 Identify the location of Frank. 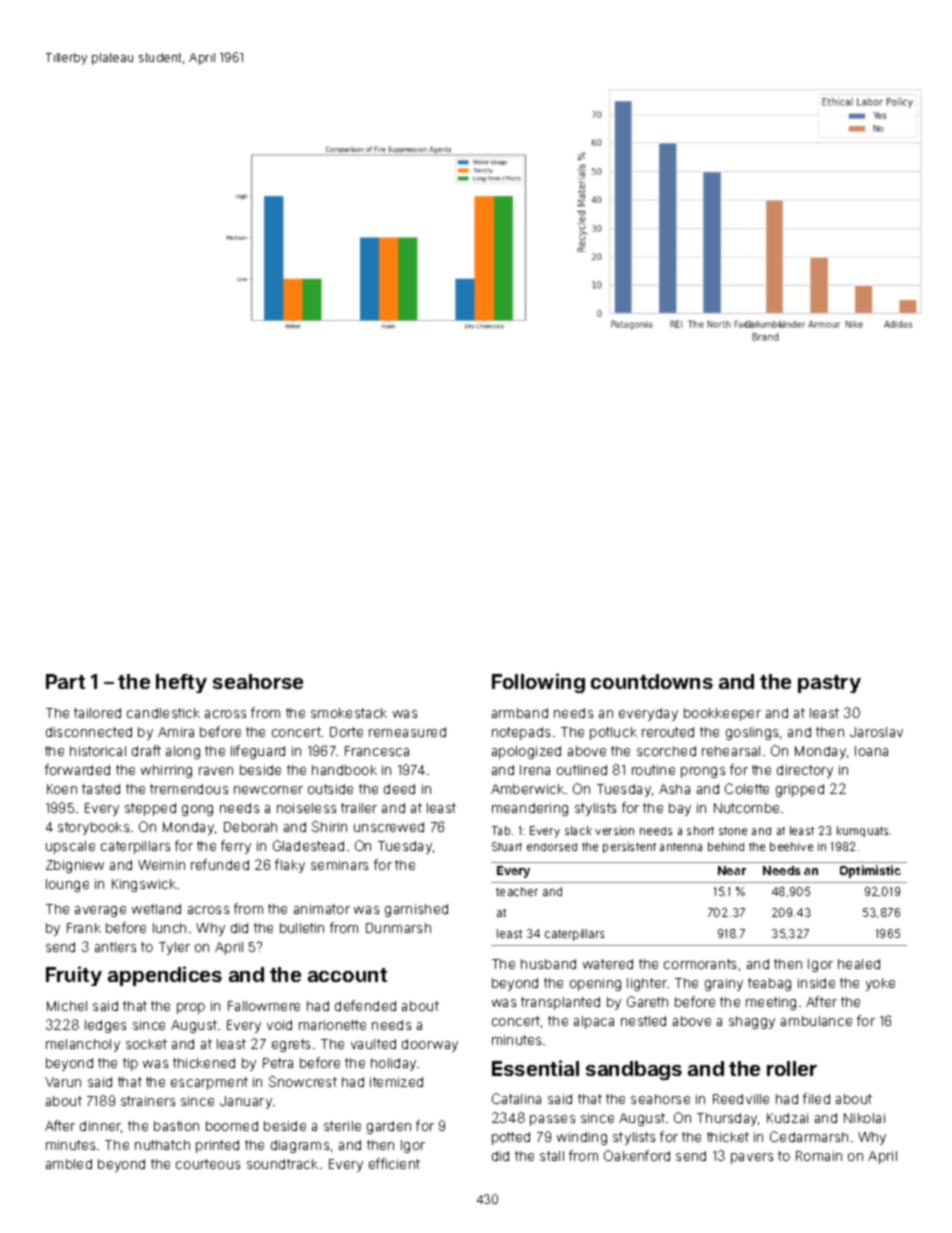
(84, 928).
